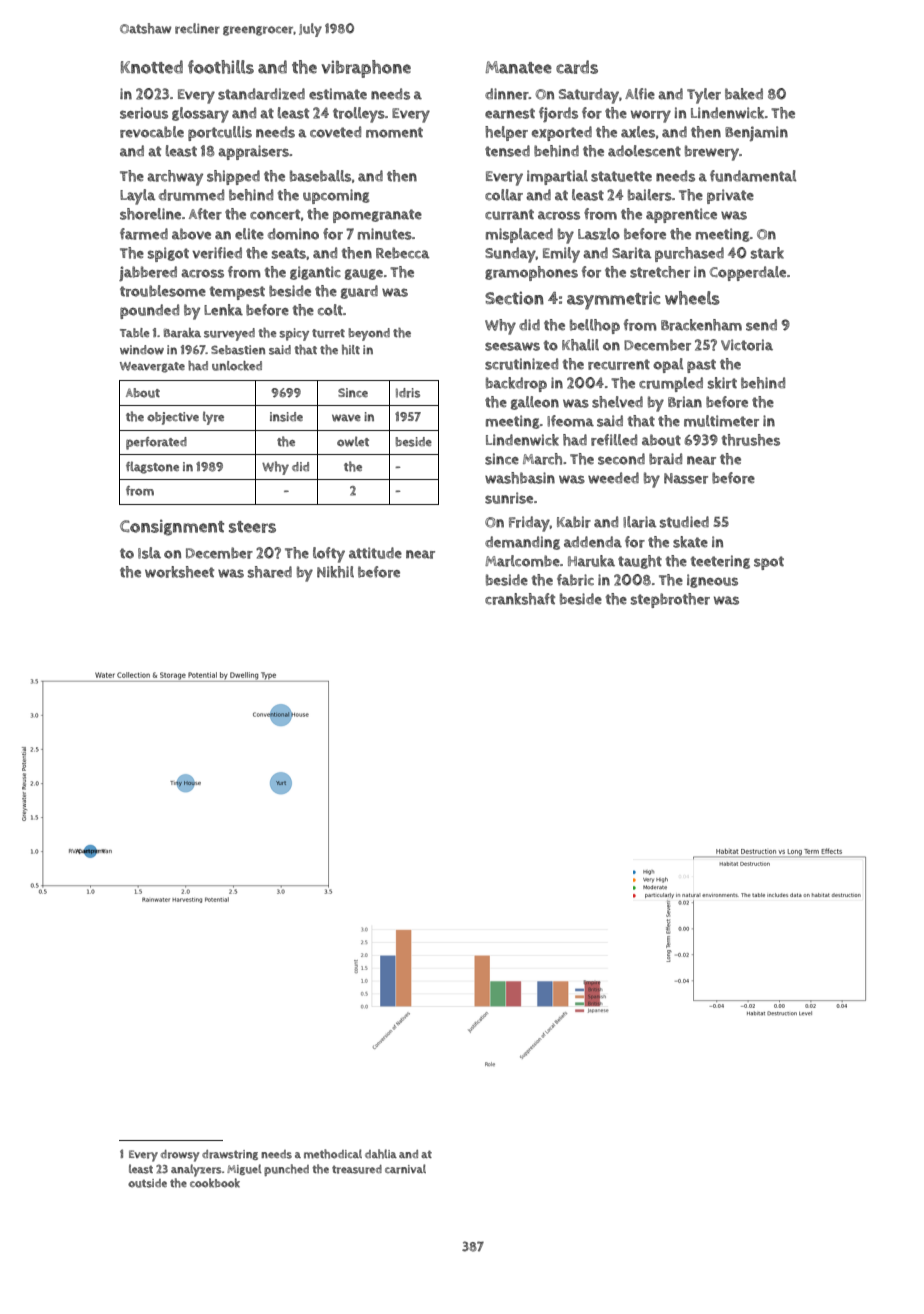  I want to click on portcullis, so click(220, 133).
